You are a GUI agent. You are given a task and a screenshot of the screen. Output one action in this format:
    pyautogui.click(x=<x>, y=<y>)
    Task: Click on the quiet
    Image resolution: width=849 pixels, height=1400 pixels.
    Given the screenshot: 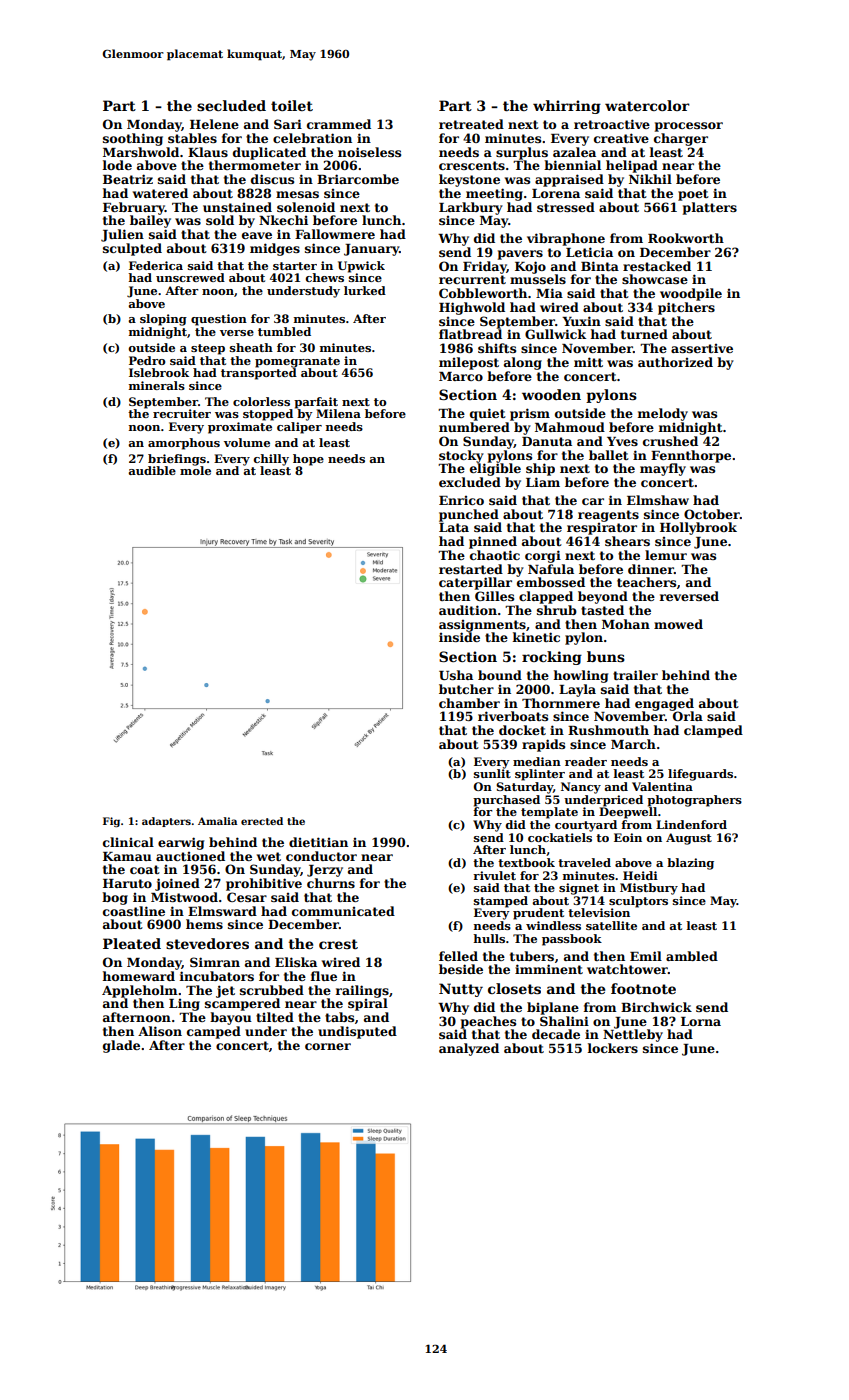 What is the action you would take?
    pyautogui.click(x=488, y=414)
